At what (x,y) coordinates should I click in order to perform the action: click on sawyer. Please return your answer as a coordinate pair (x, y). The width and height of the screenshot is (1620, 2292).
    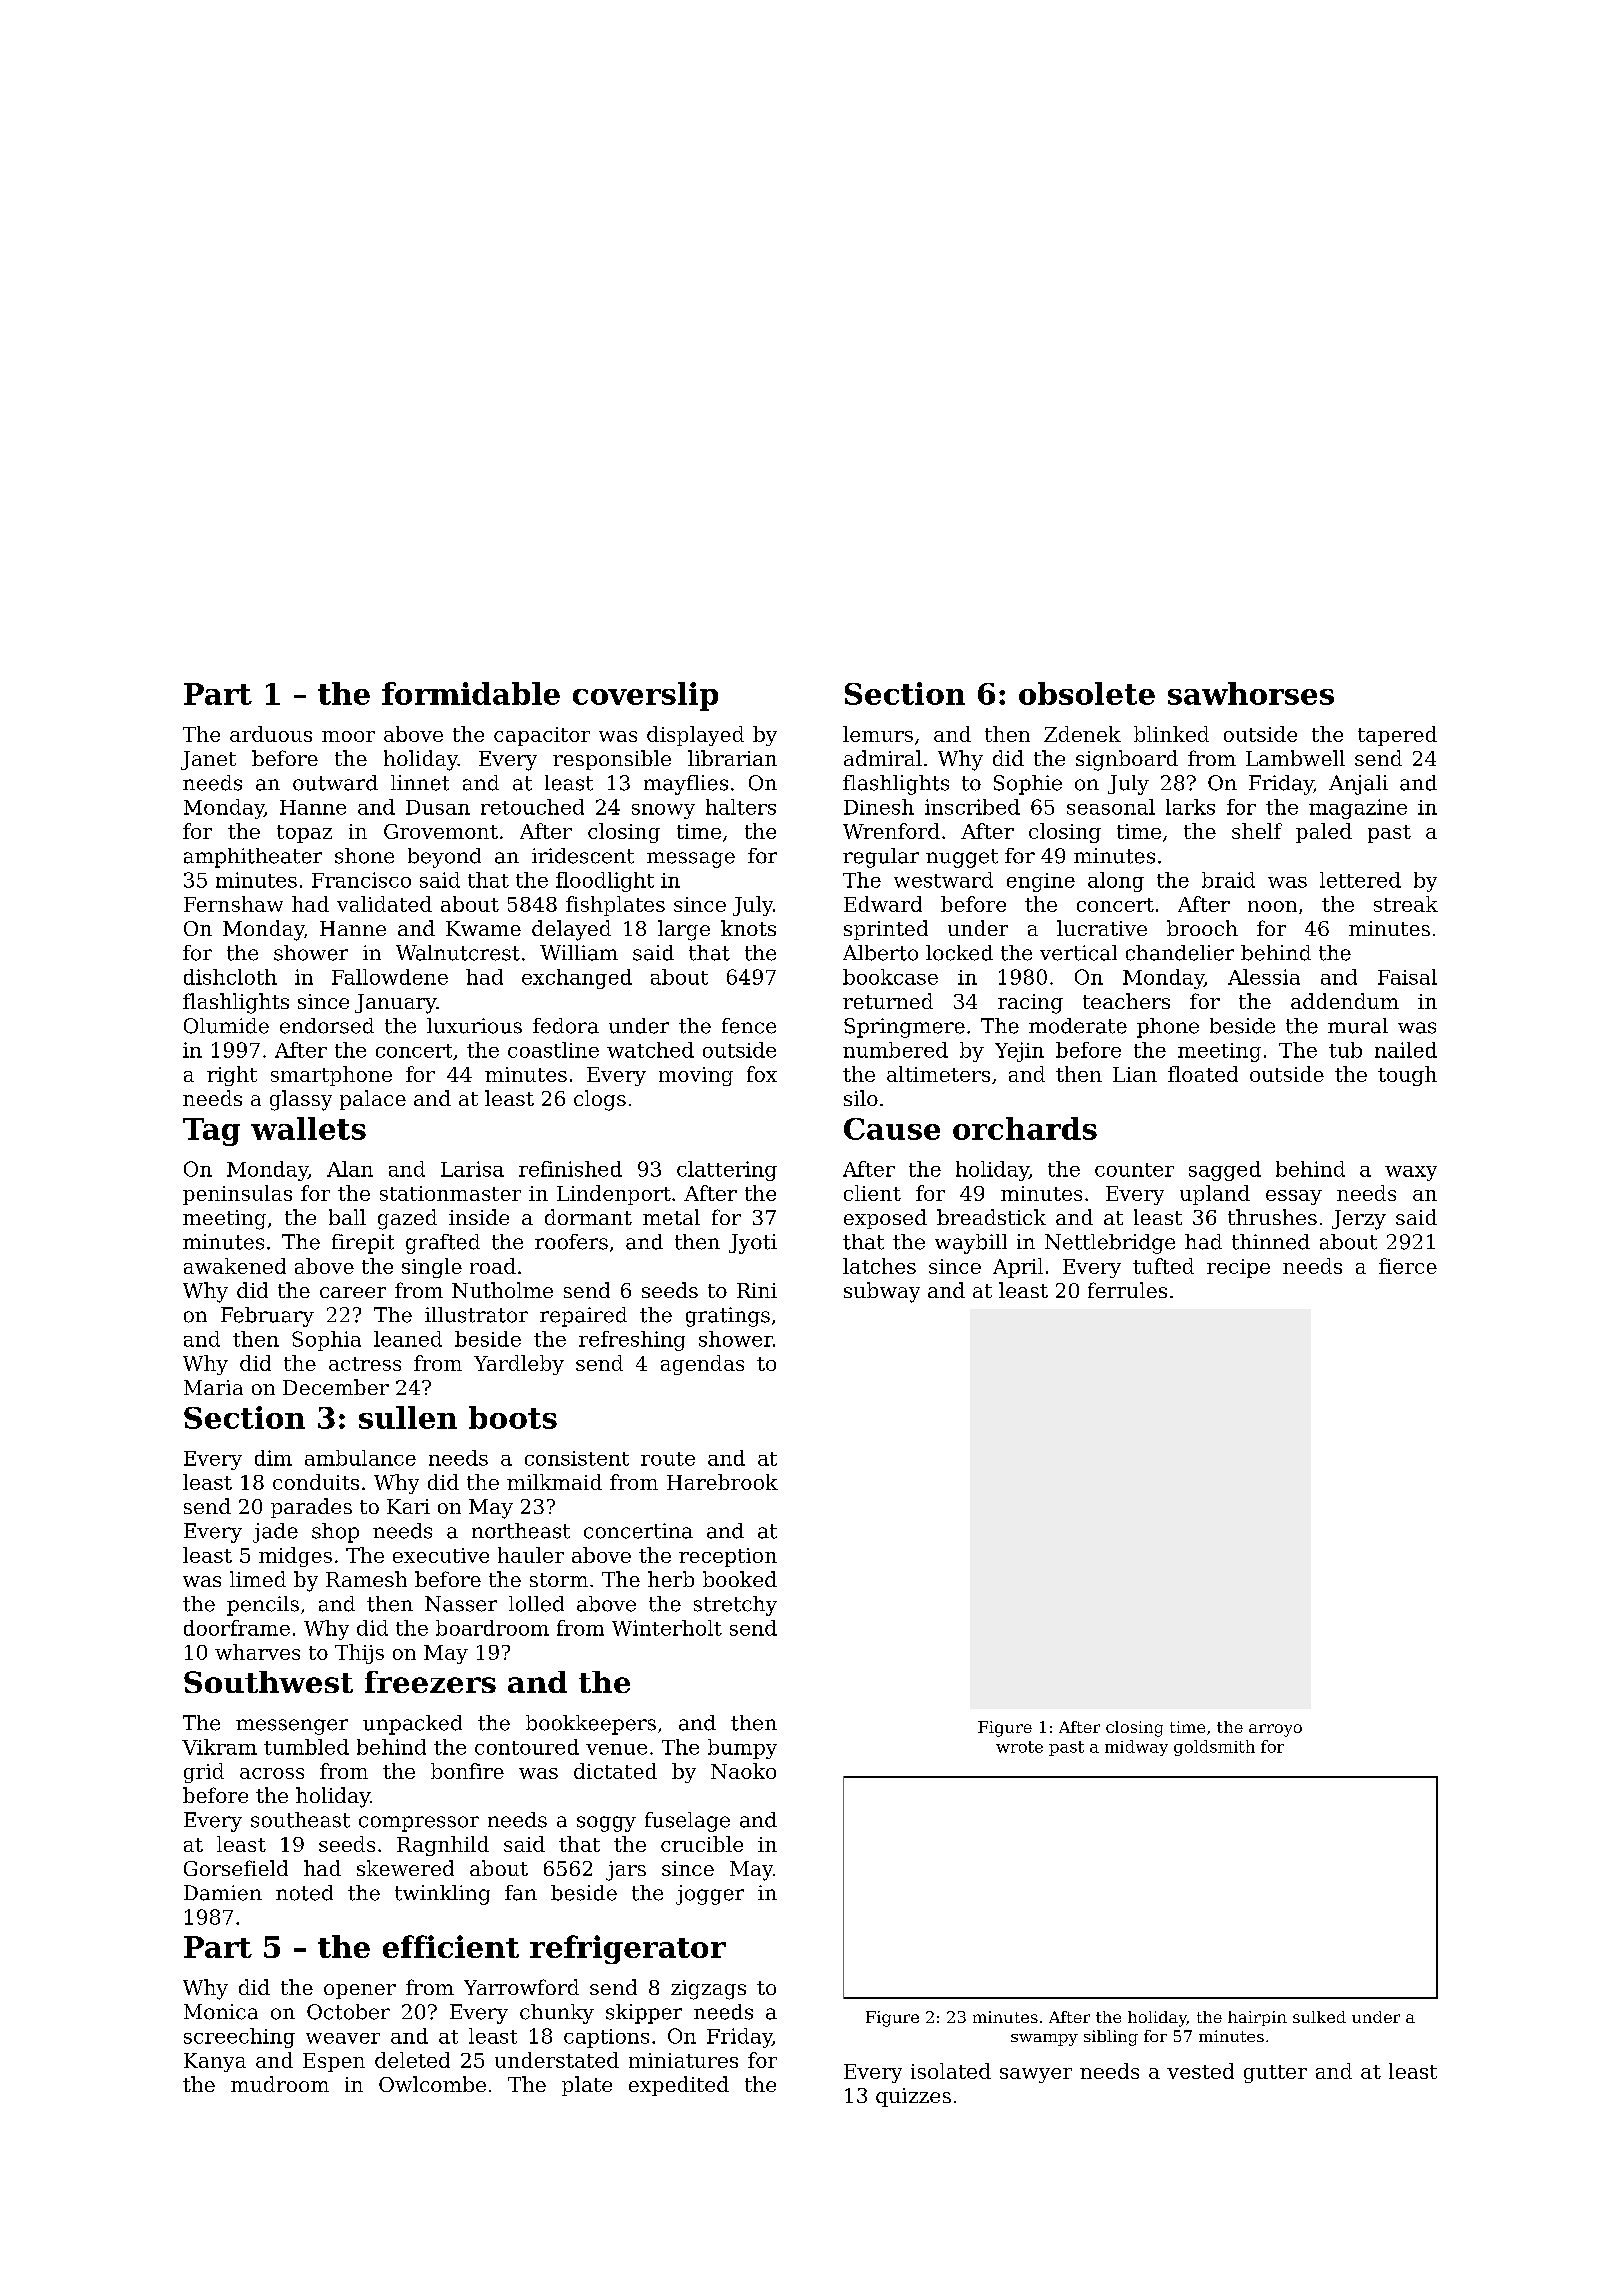
    Looking at the image, I should click on (1036, 2075).
